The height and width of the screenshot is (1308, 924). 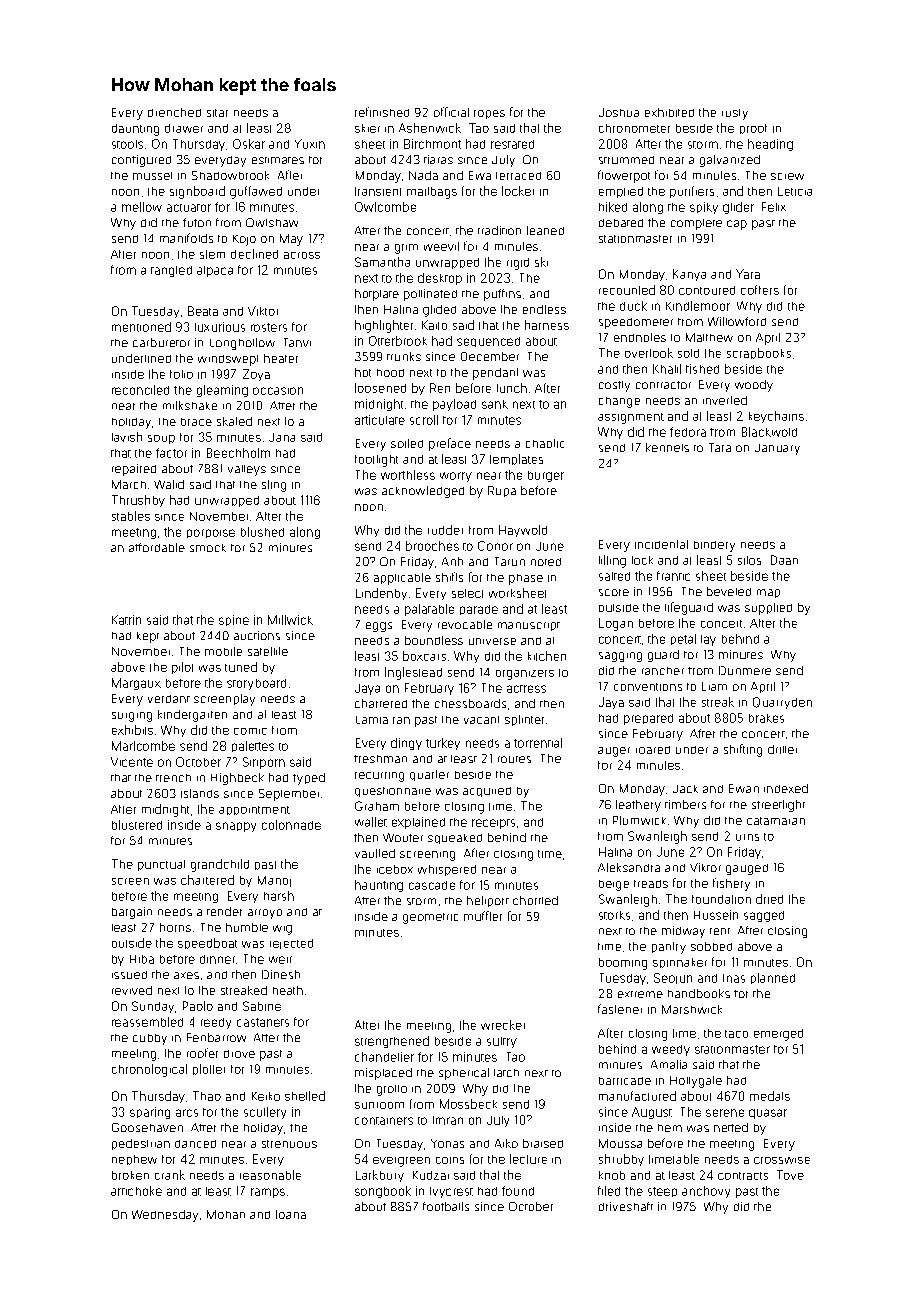 What do you see at coordinates (451, 112) in the screenshot?
I see `official` at bounding box center [451, 112].
